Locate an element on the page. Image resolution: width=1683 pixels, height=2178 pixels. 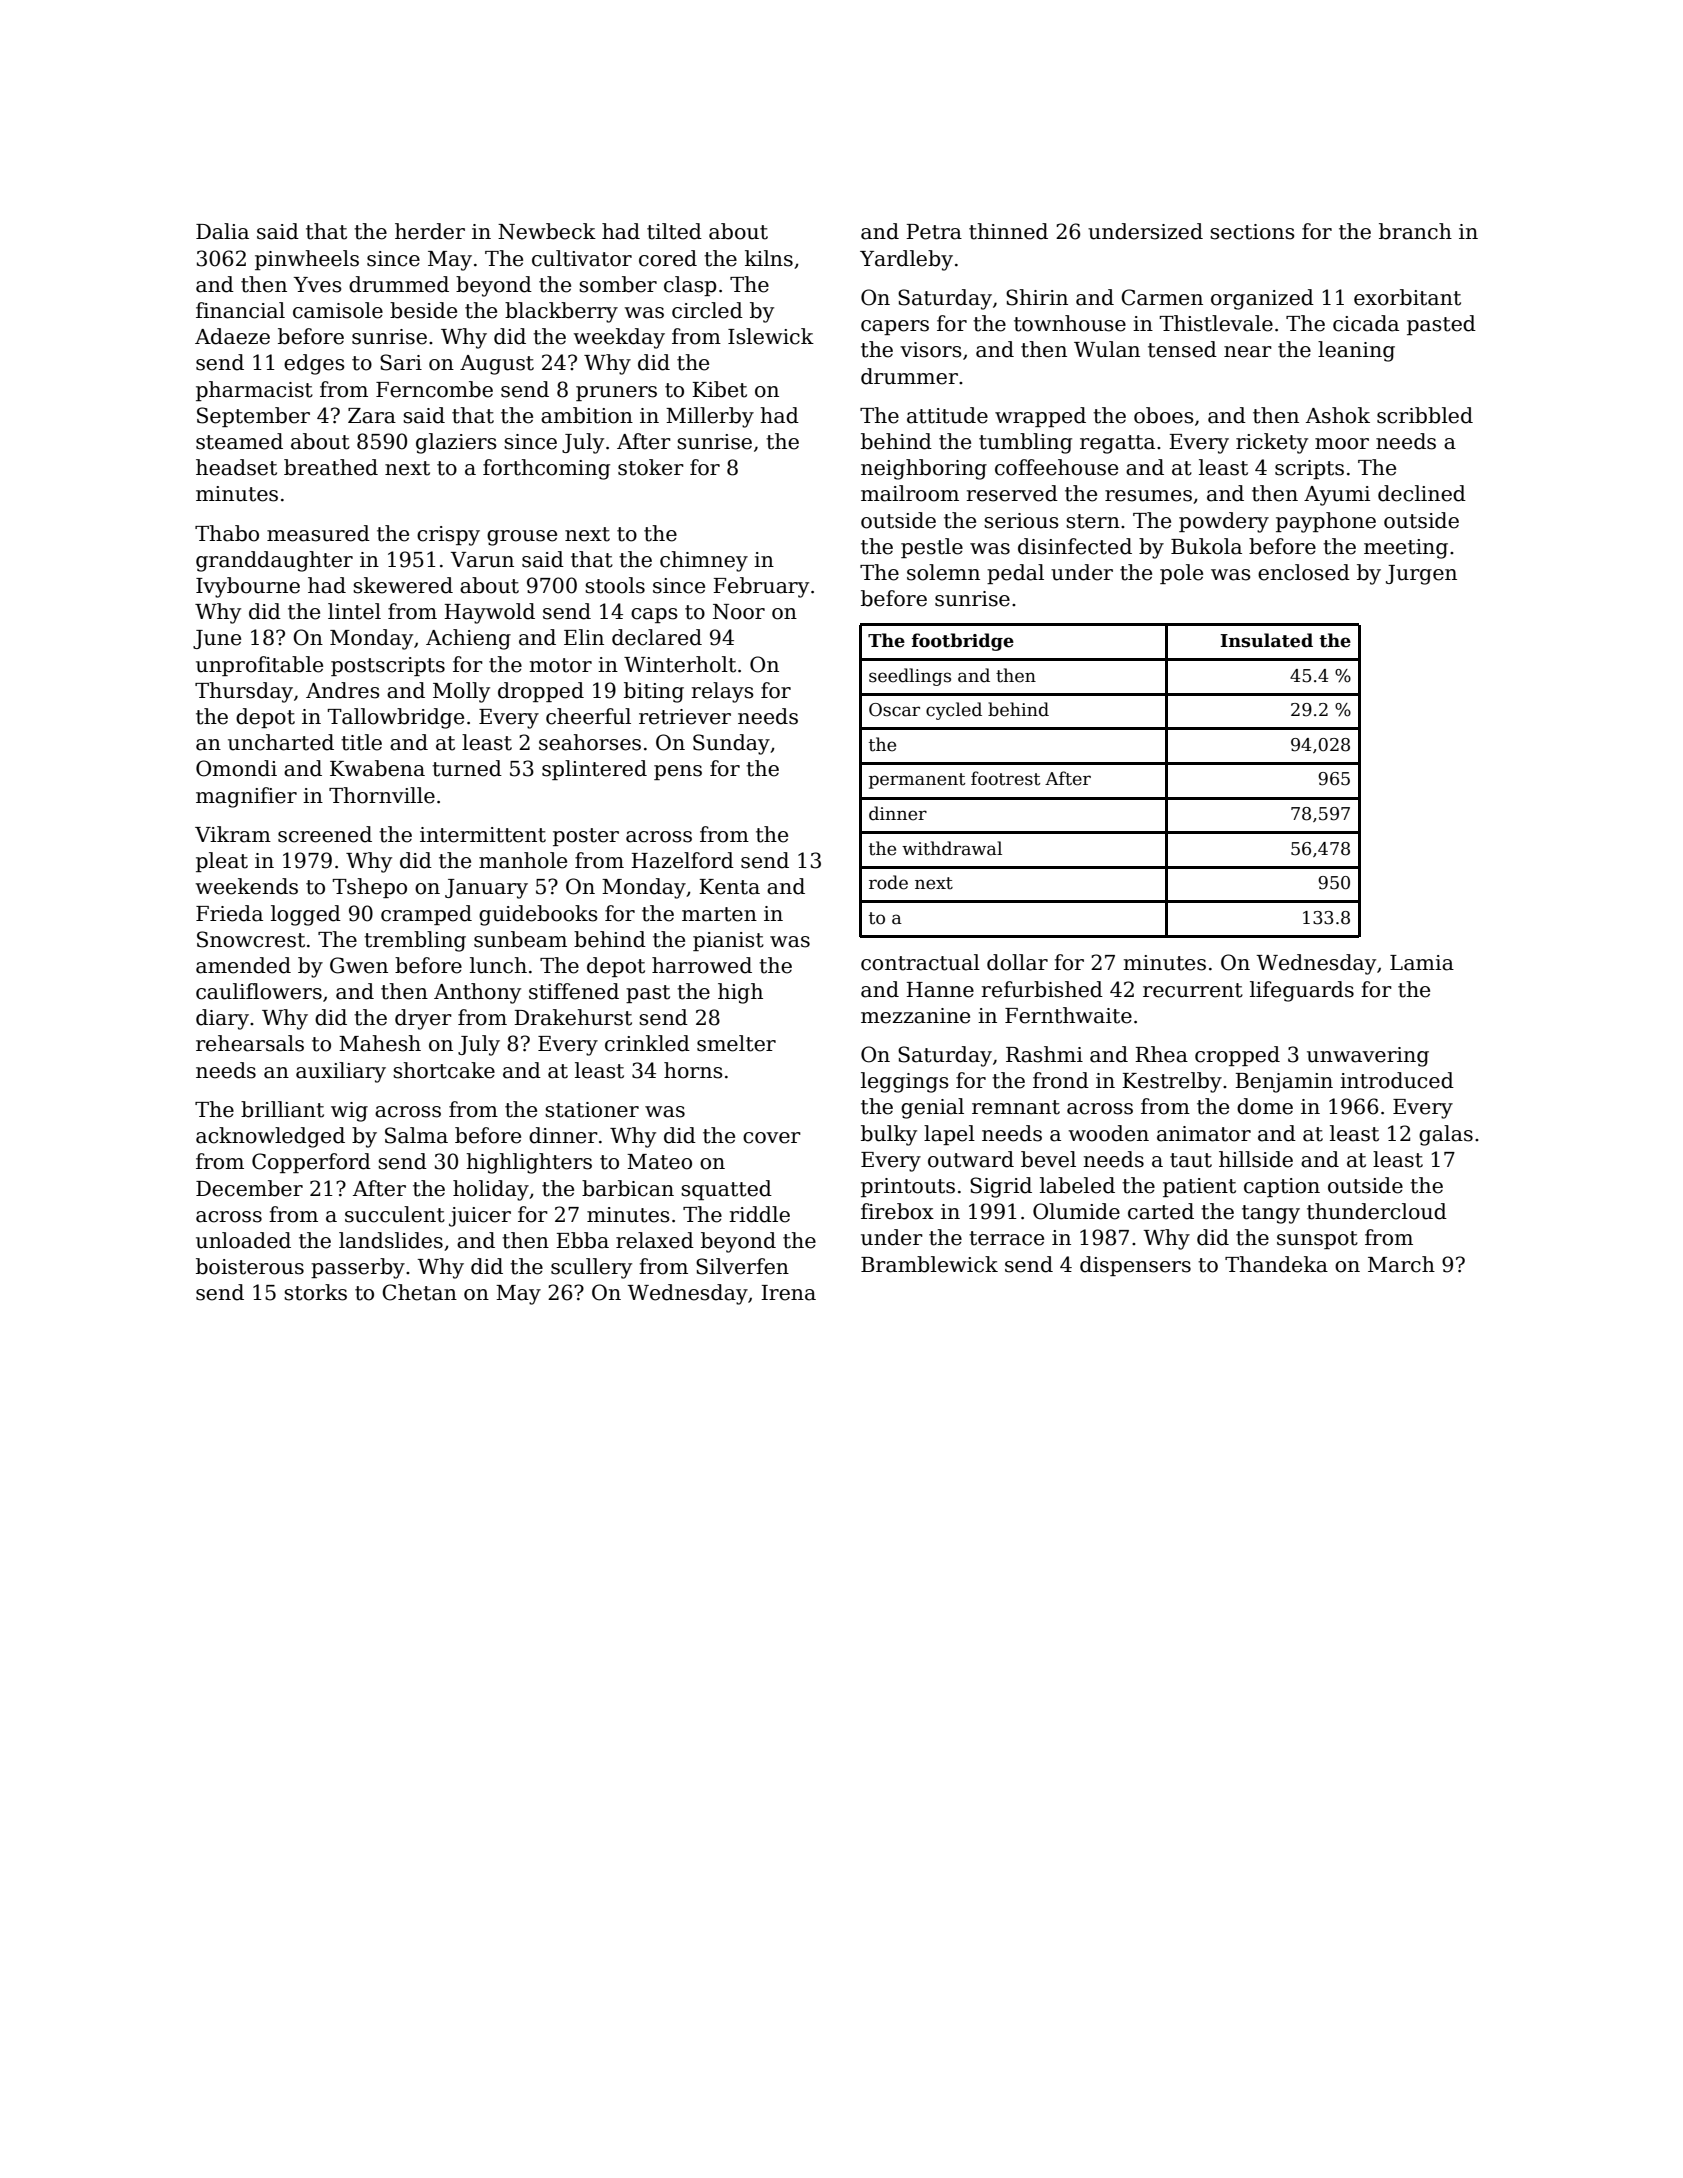
title is located at coordinates (361, 742).
